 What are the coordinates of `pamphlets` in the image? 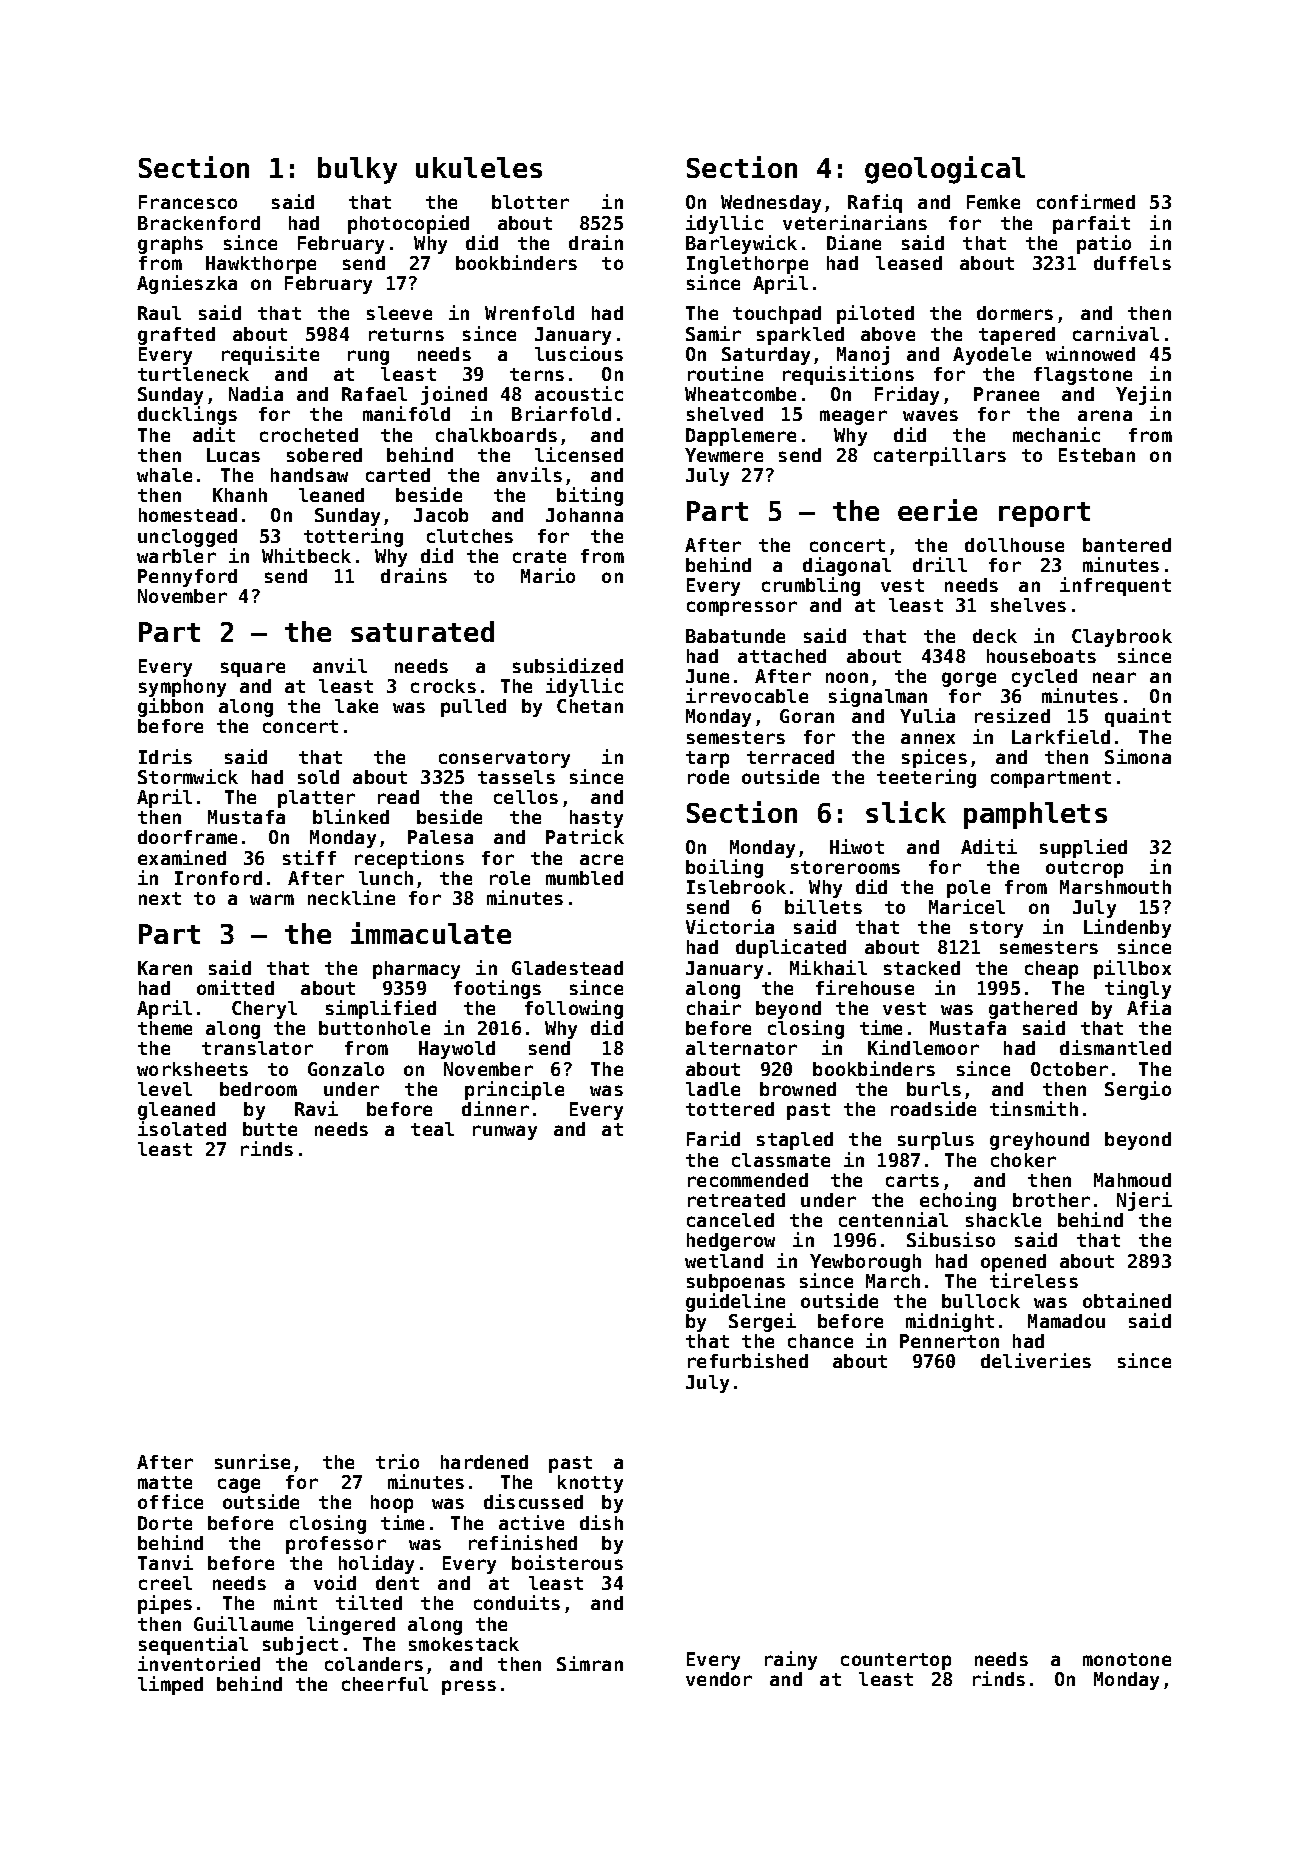 It's located at (1035, 815).
